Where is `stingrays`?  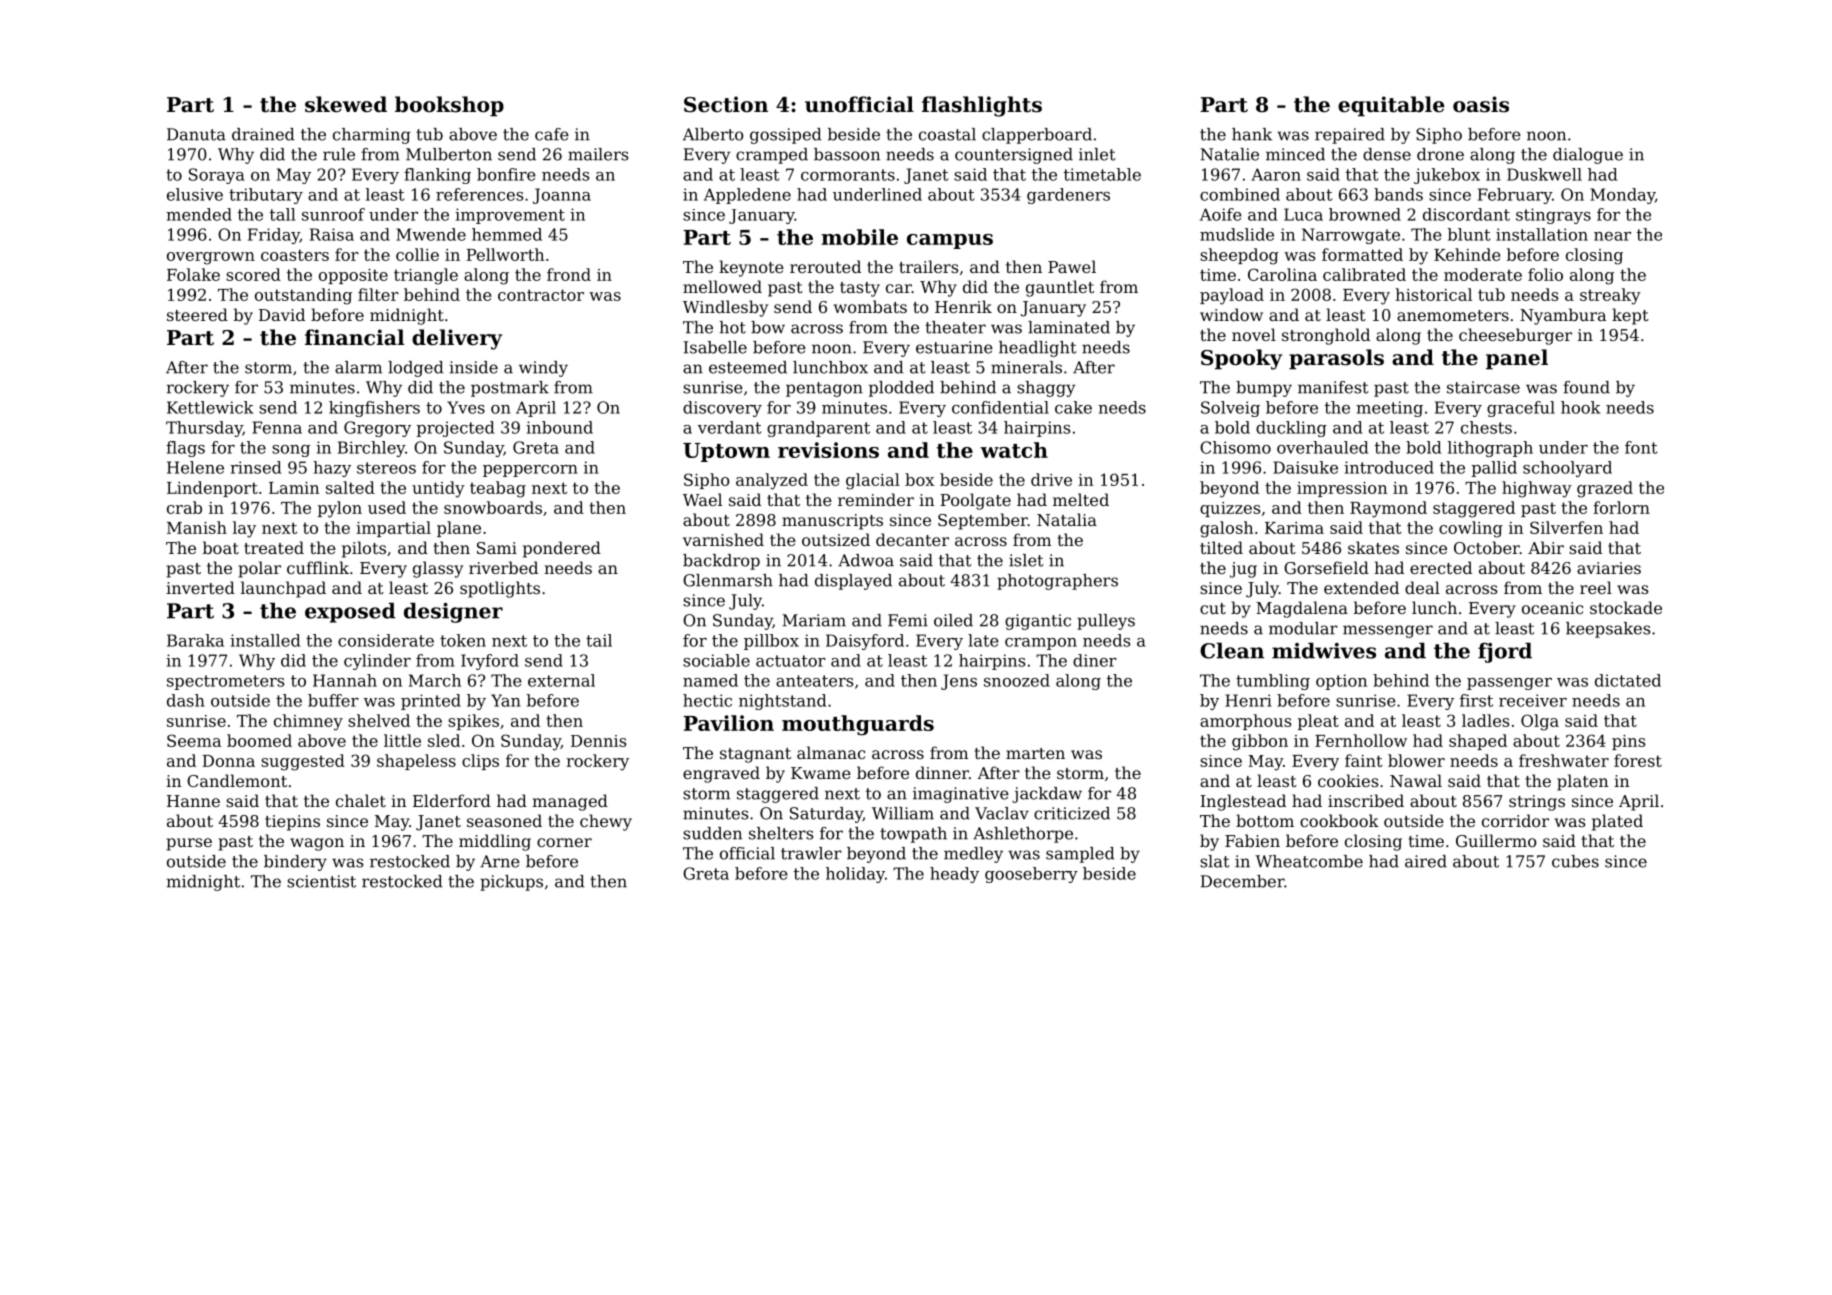
stingrays is located at coordinates (1553, 216).
